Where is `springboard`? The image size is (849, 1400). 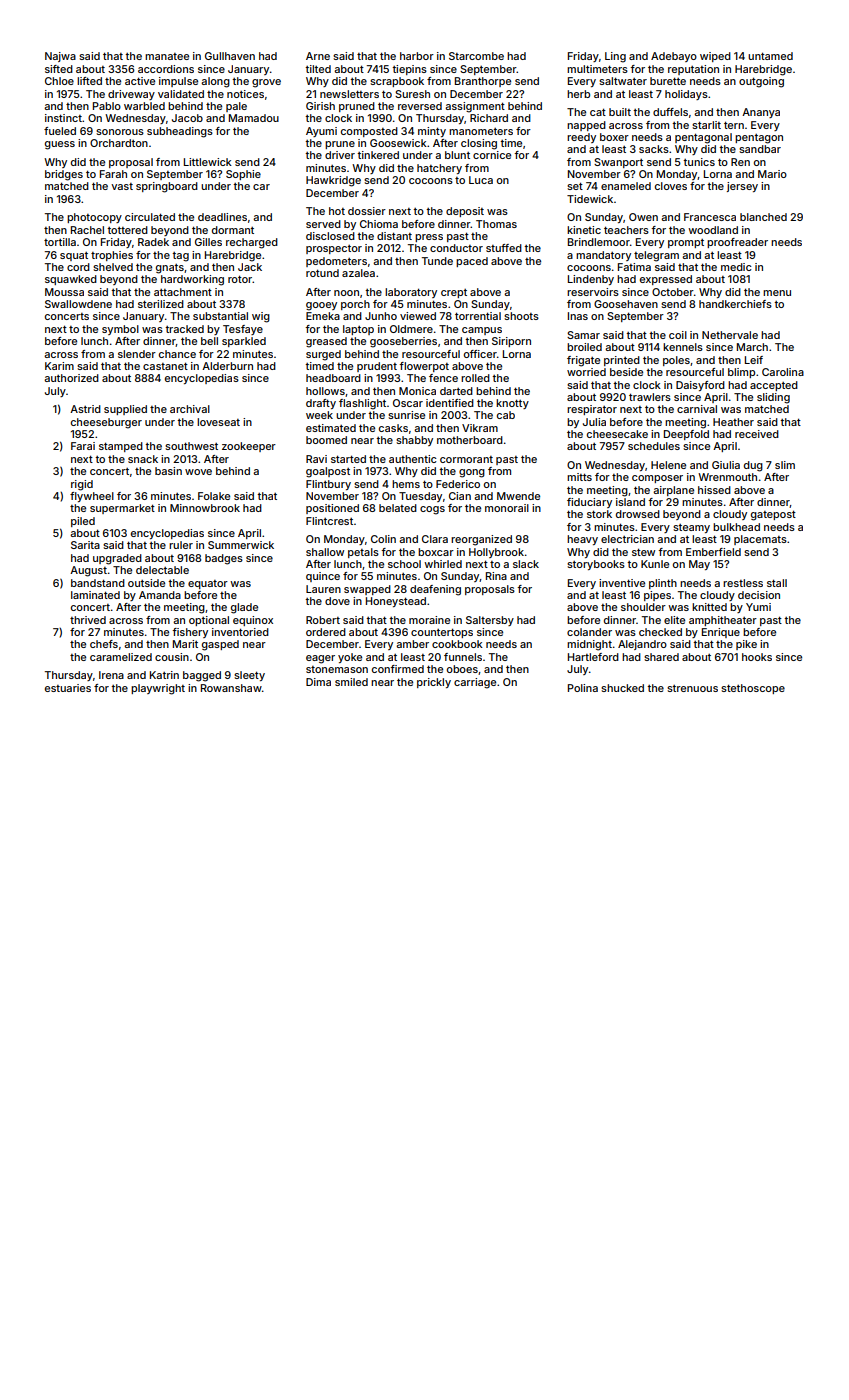
springboard is located at coordinates (167, 187).
